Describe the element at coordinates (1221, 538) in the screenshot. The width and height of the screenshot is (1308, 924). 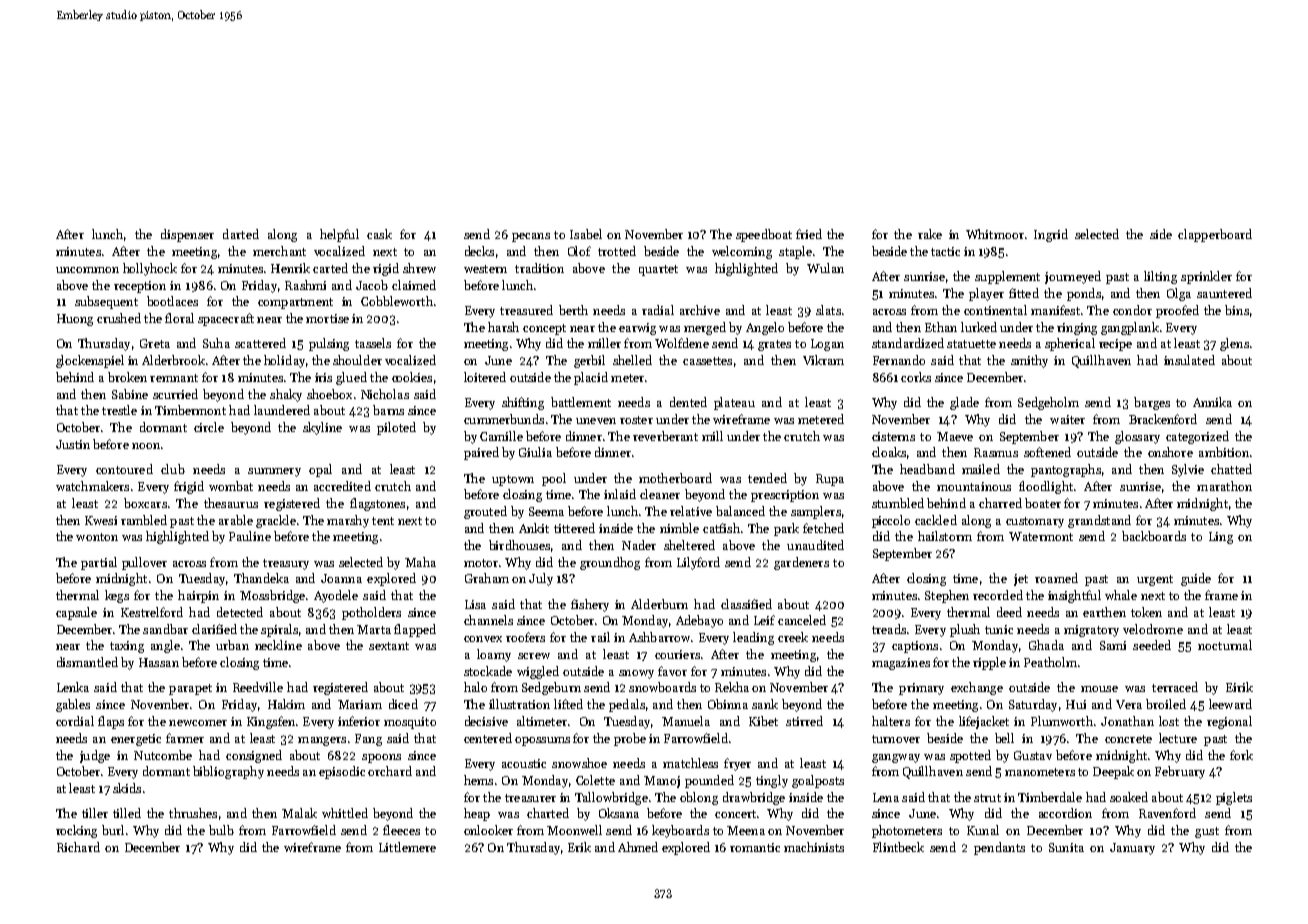
I see `Ling` at that location.
